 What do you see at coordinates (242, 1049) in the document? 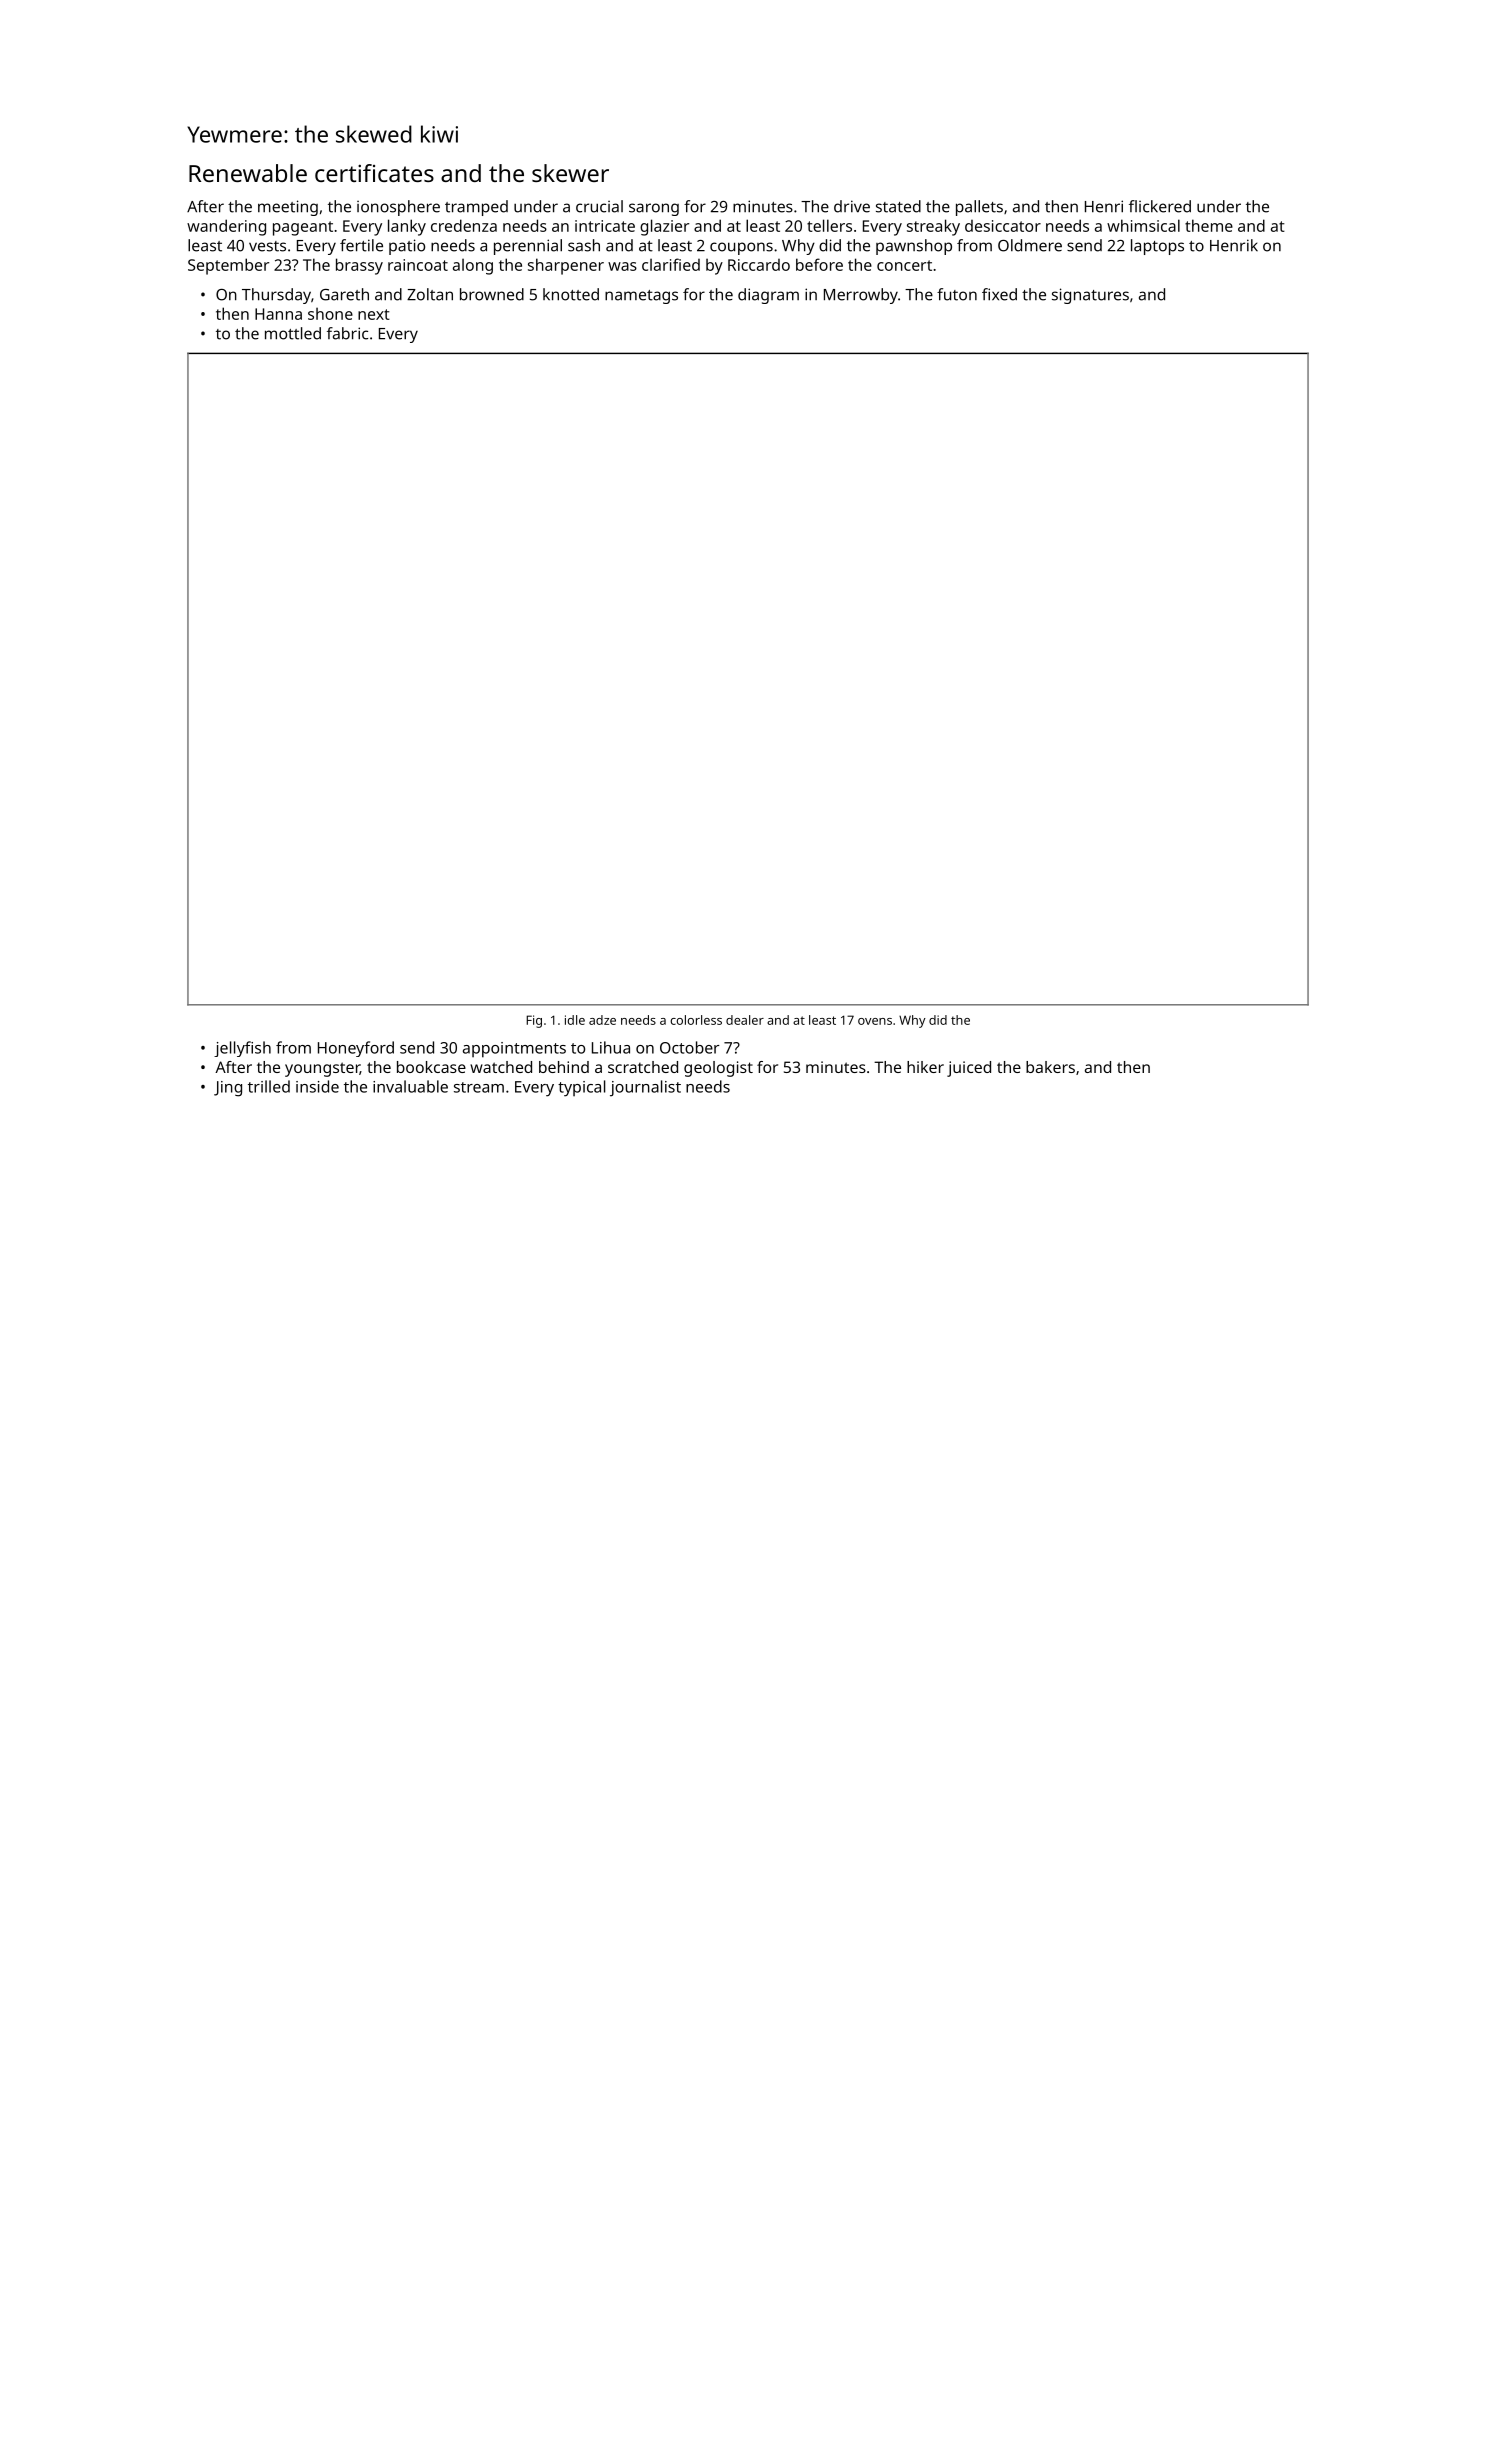
I see `jellyfish` at bounding box center [242, 1049].
